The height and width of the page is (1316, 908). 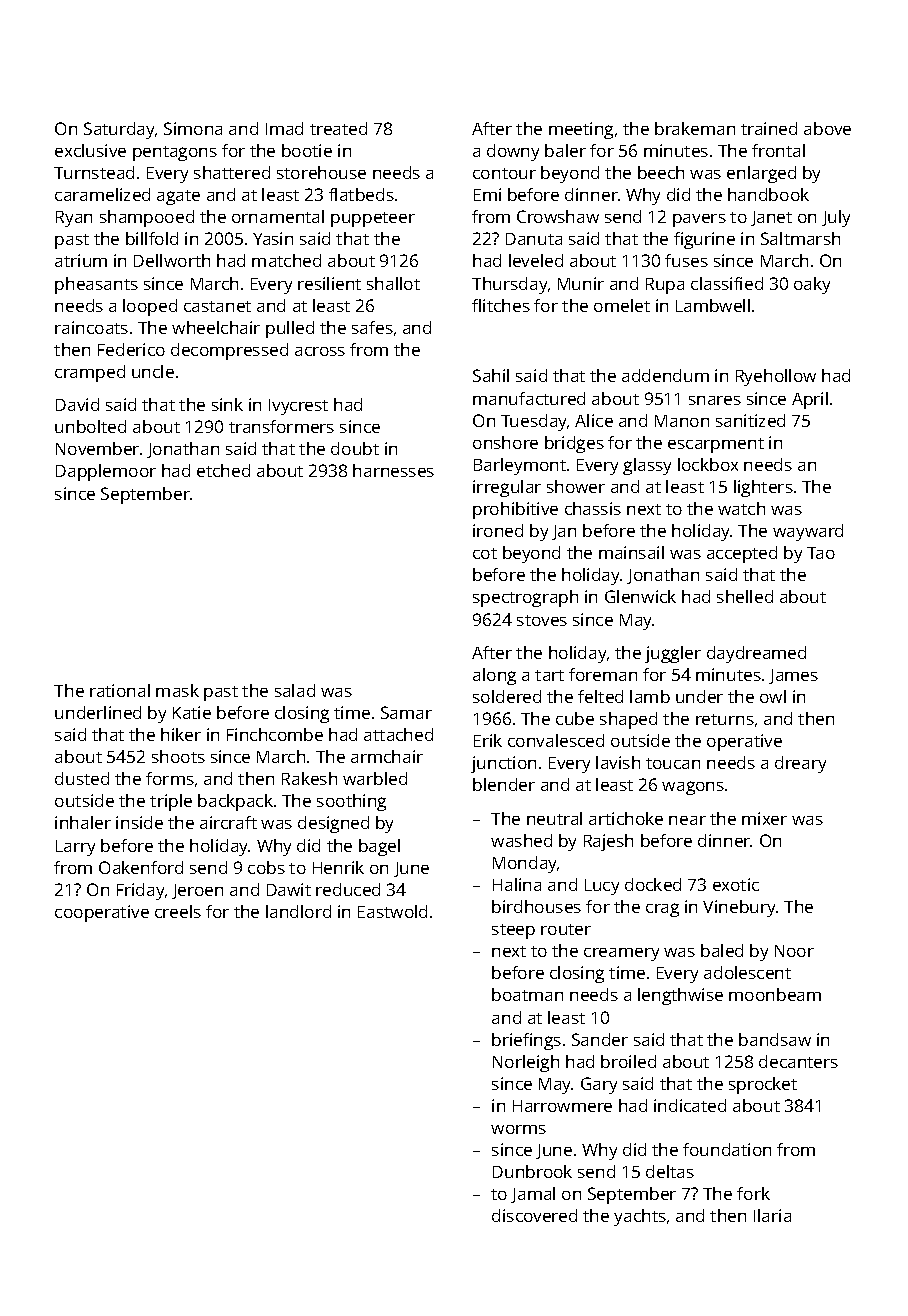 I want to click on warbled, so click(x=375, y=778).
